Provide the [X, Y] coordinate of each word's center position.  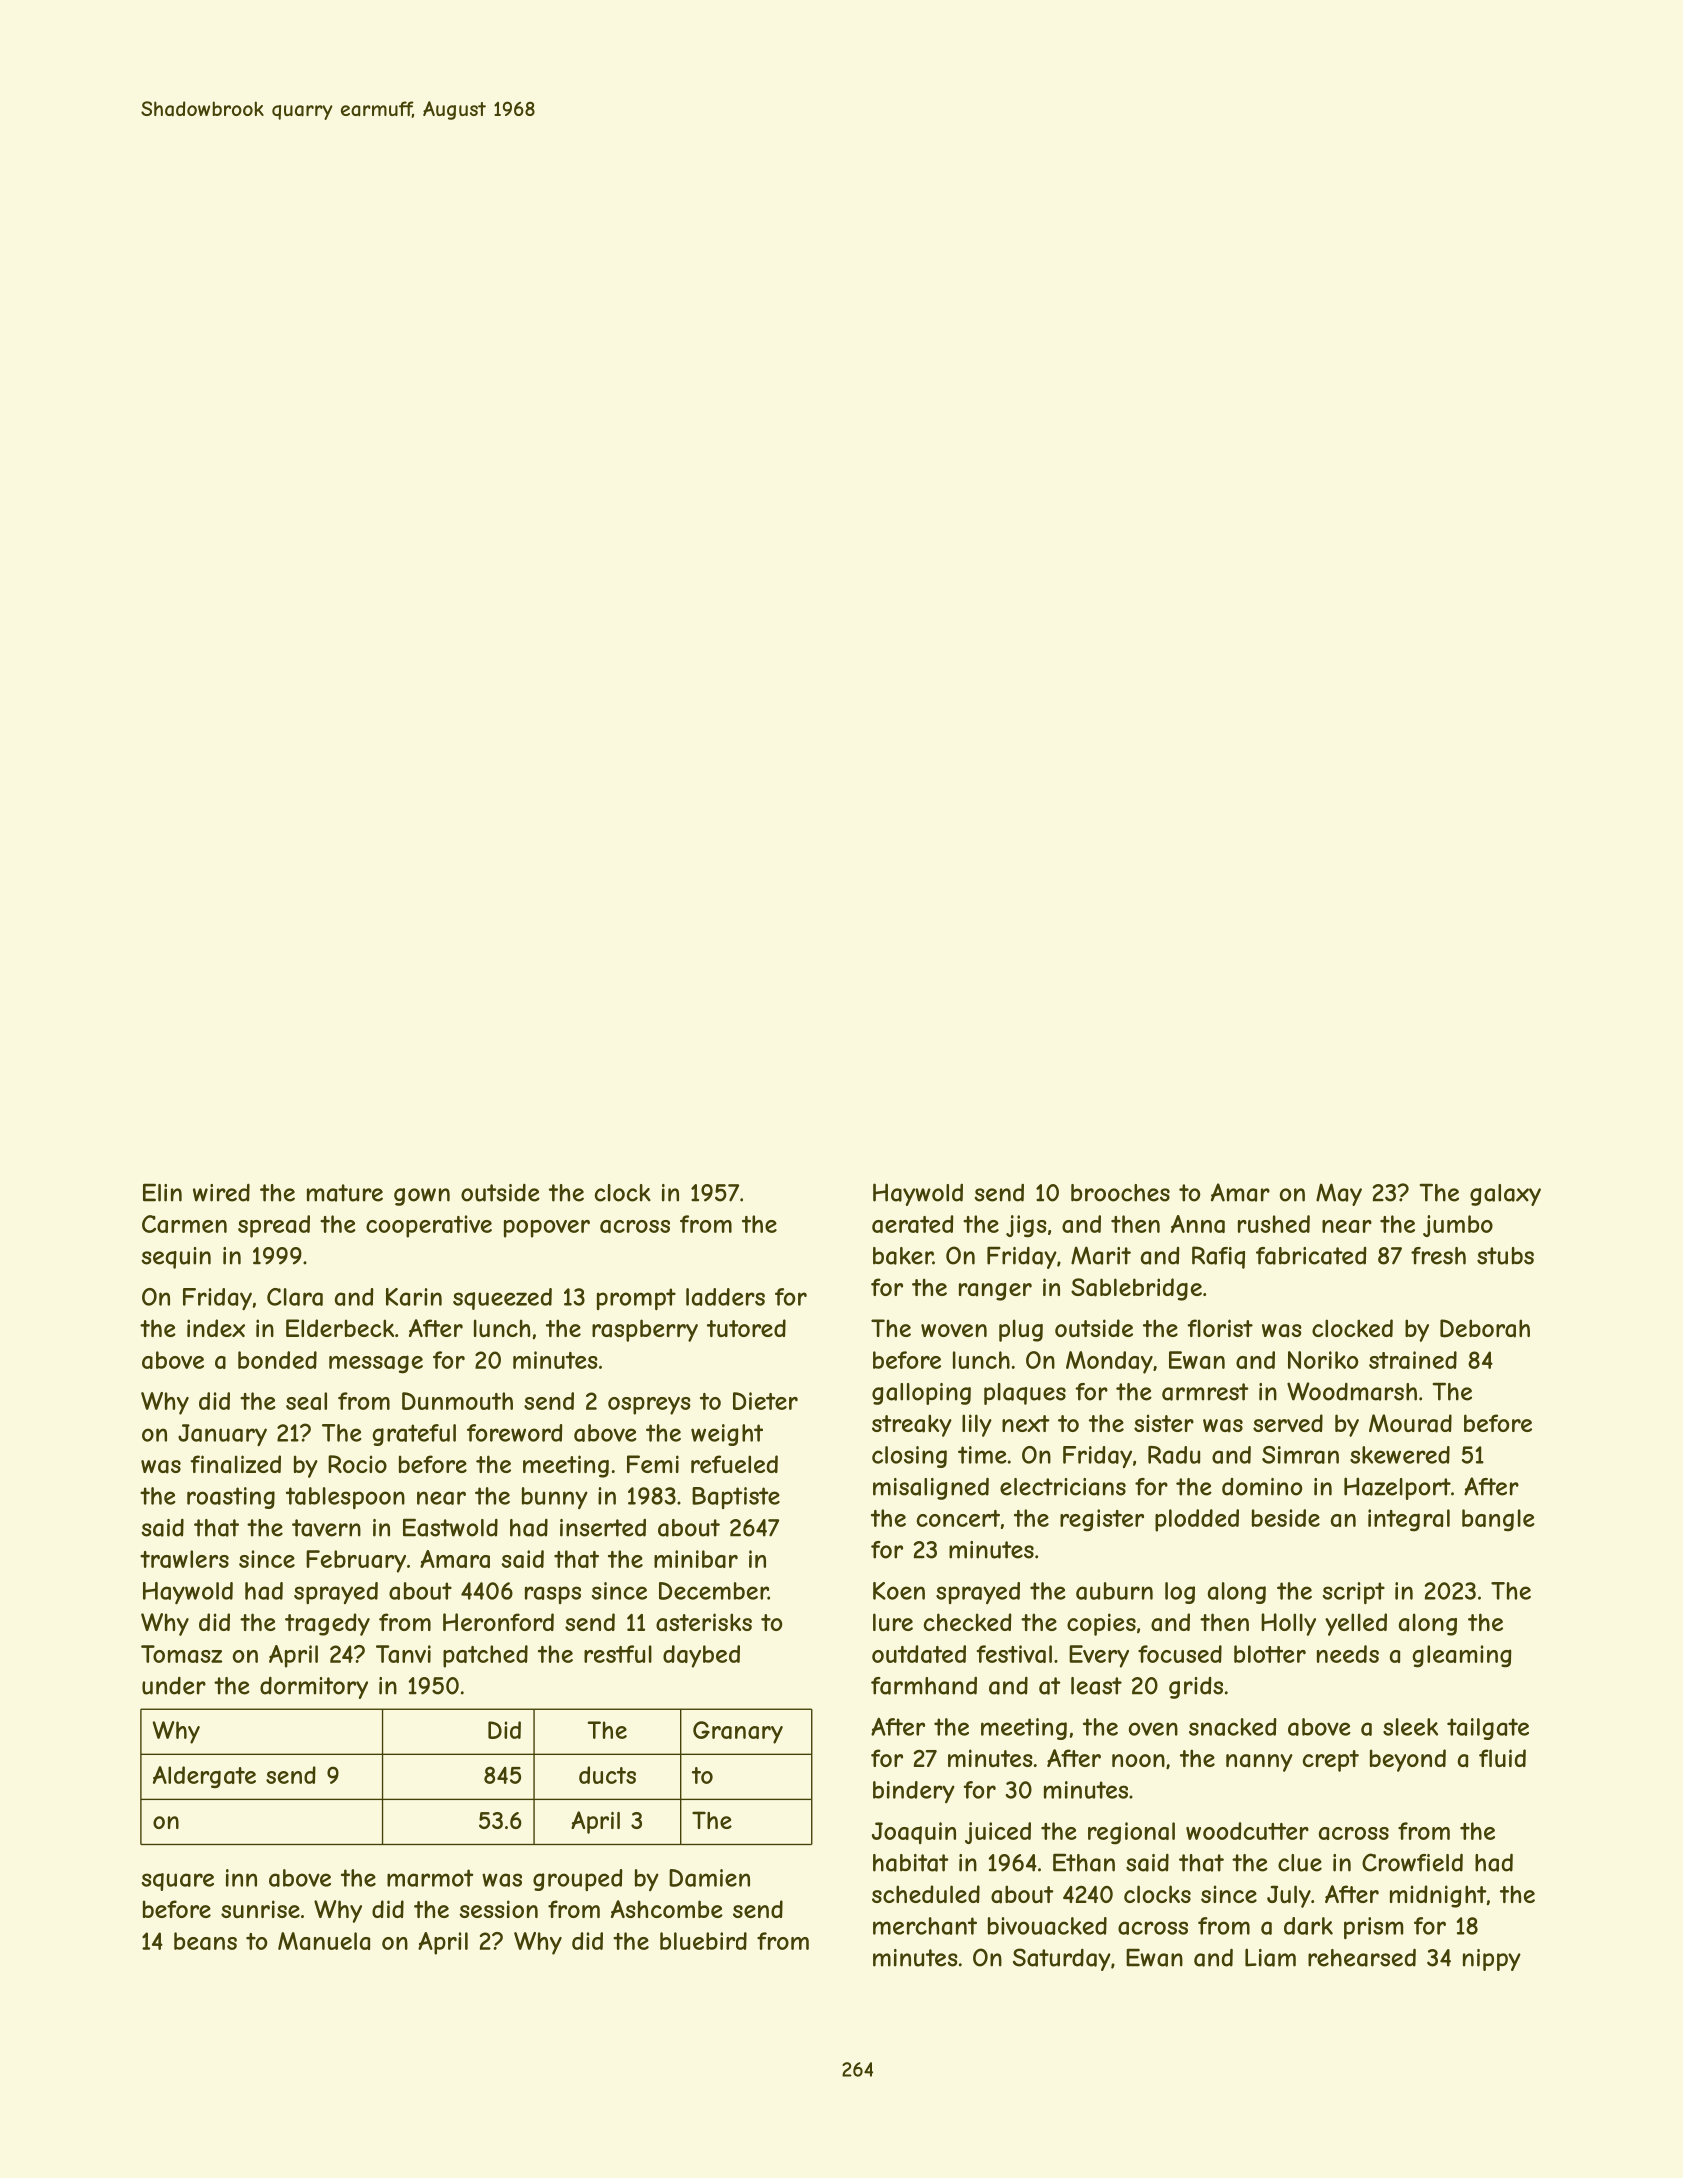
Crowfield [1412, 1862]
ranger [995, 1292]
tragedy [327, 1624]
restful [618, 1654]
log [1180, 1593]
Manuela [324, 1941]
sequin [176, 1258]
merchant [925, 1926]
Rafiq [1218, 1257]
